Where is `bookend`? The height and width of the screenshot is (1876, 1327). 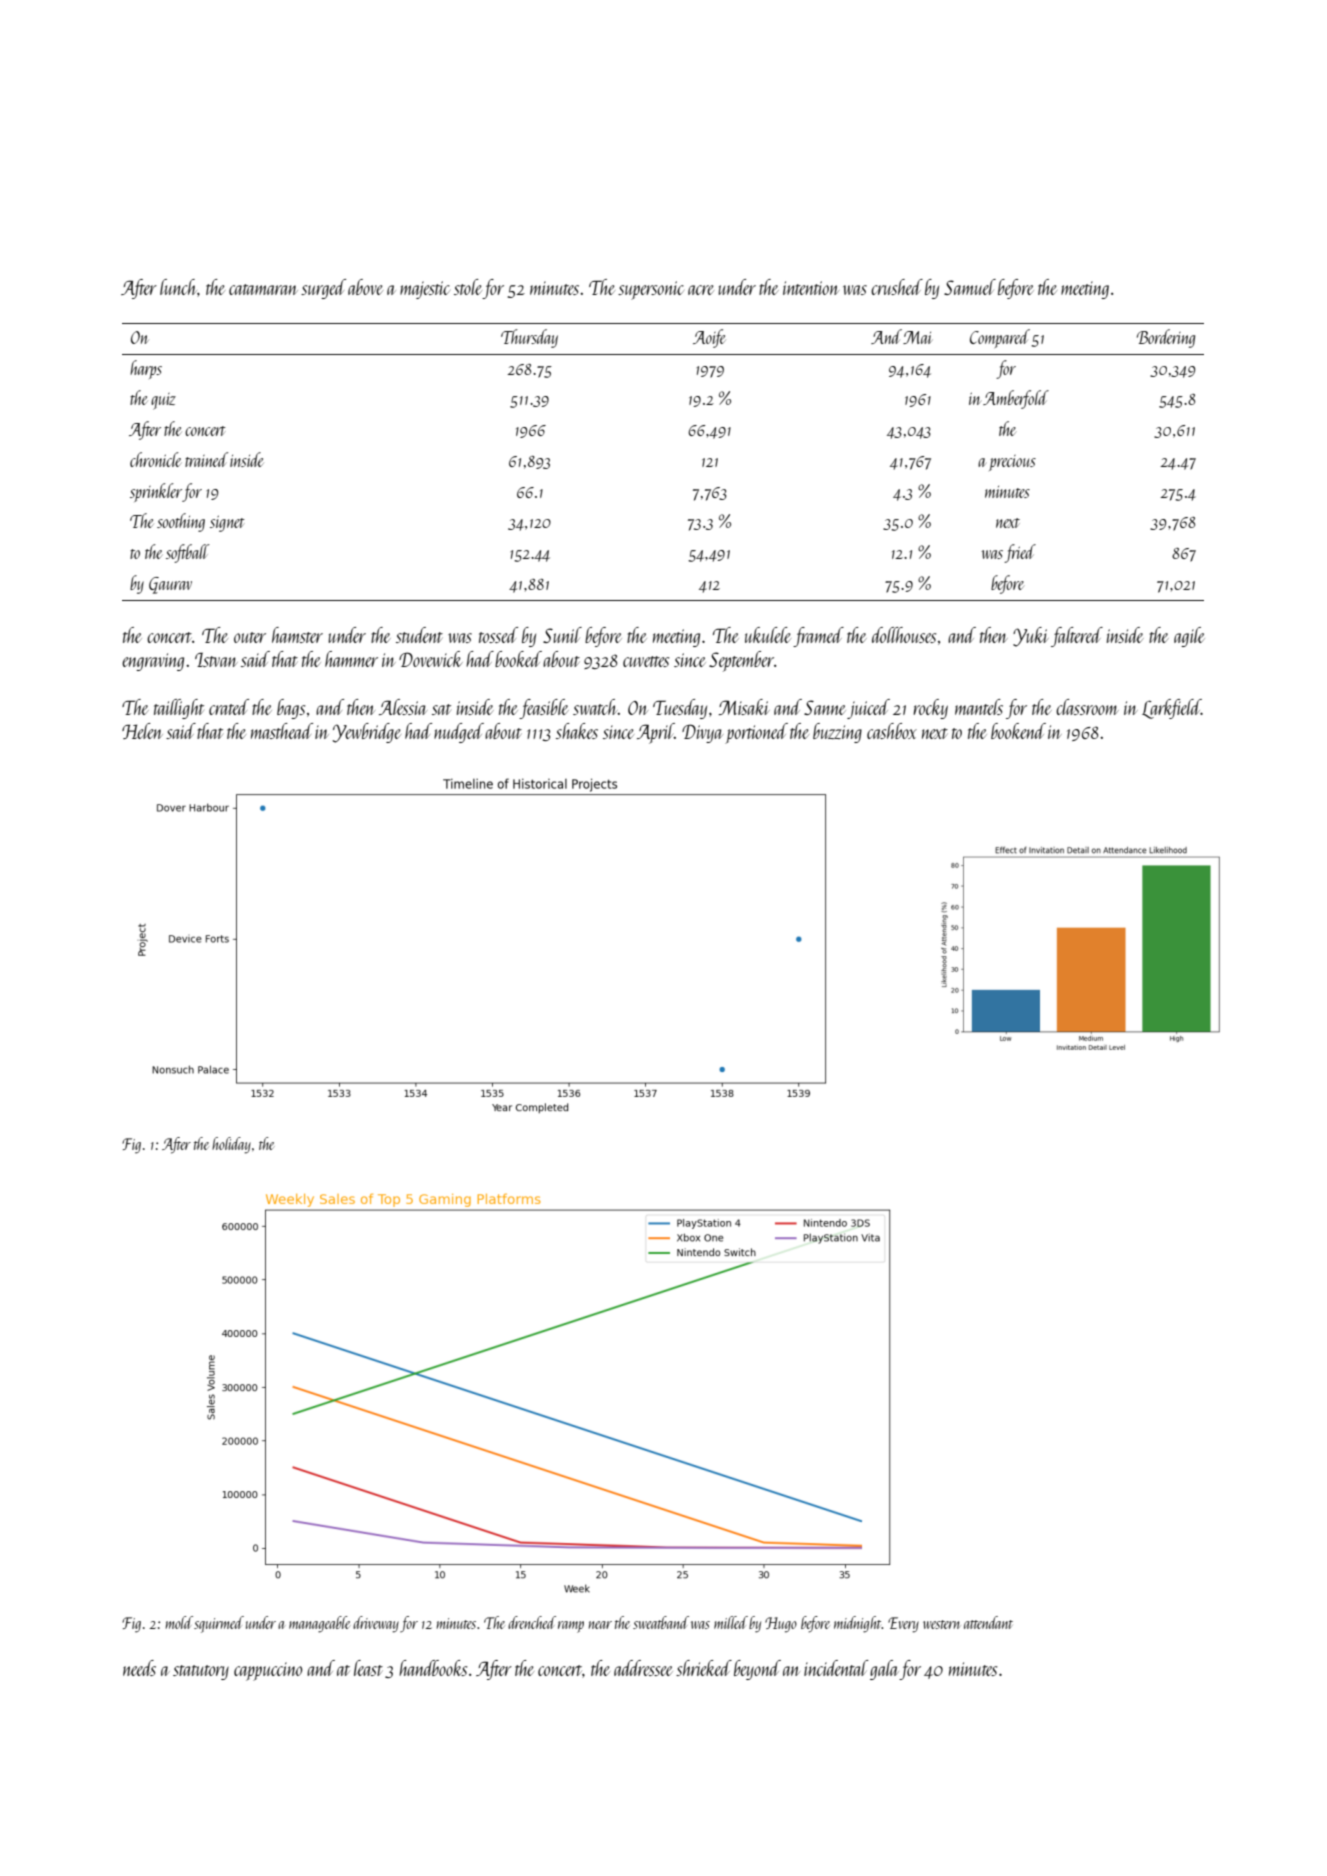
bookend is located at coordinates (1018, 731).
